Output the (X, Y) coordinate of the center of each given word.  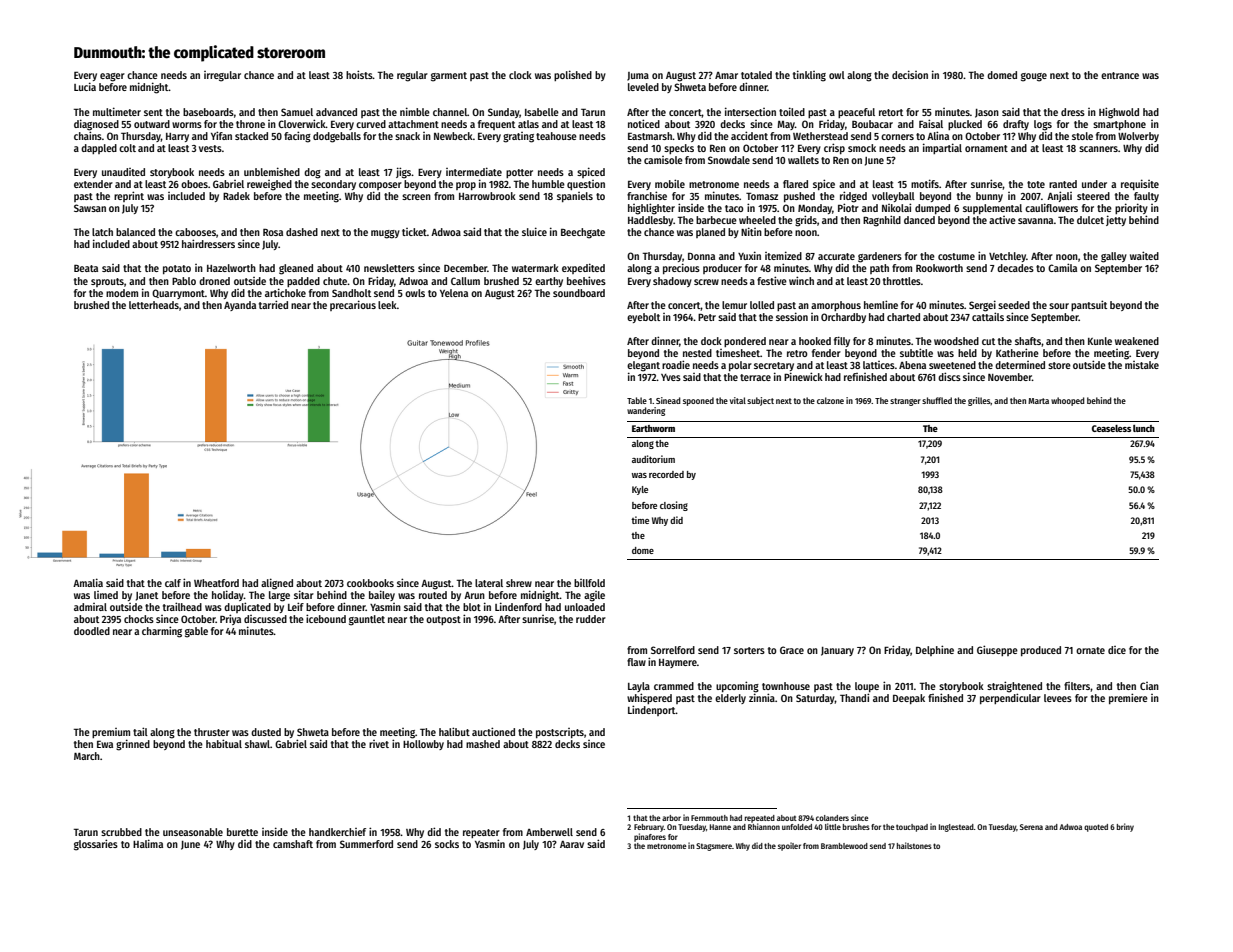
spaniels (575, 197)
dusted (266, 732)
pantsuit (1089, 305)
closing (674, 506)
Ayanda (240, 306)
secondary (333, 185)
